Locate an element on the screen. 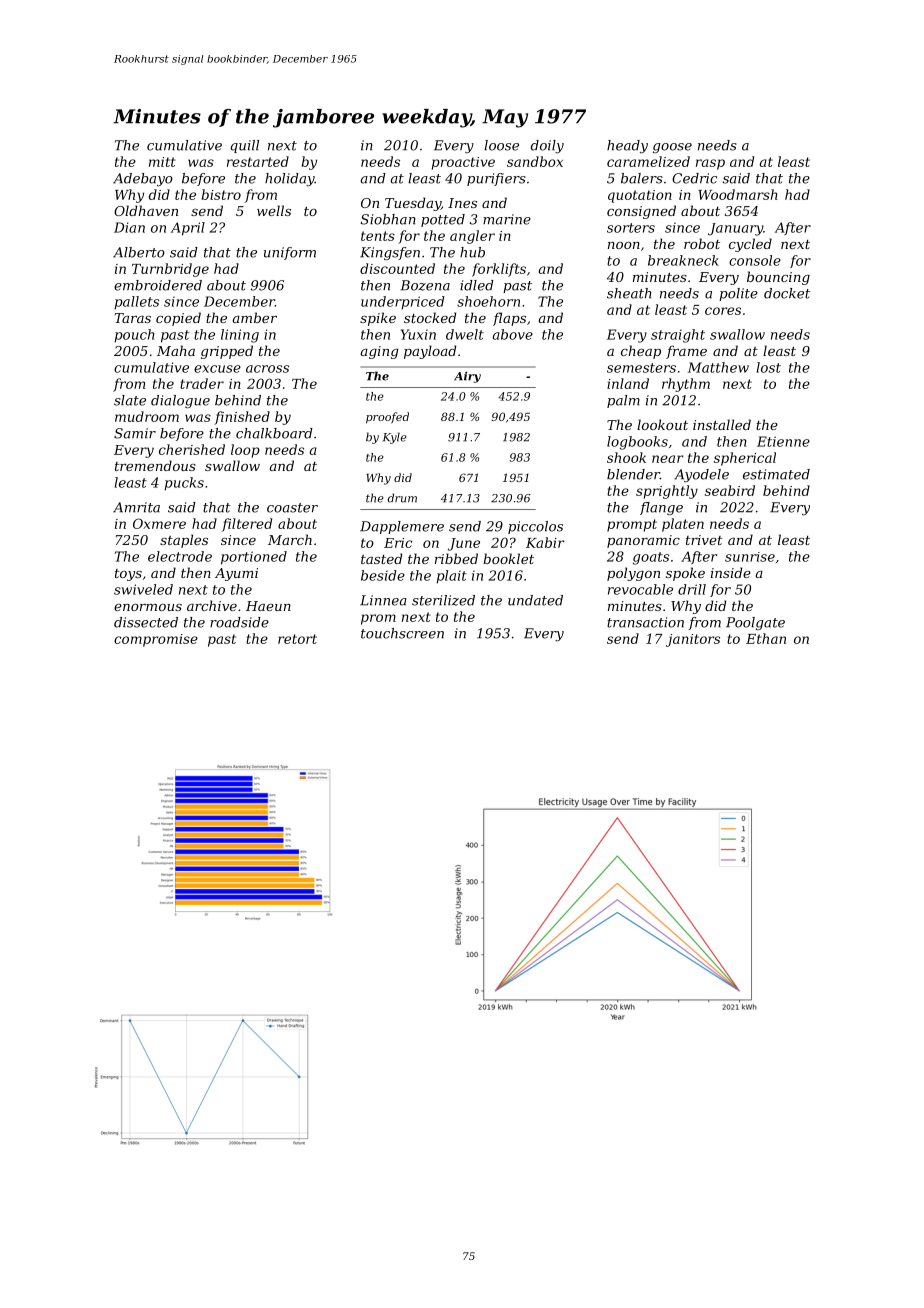 Image resolution: width=924 pixels, height=1308 pixels. portioned is located at coordinates (254, 558).
